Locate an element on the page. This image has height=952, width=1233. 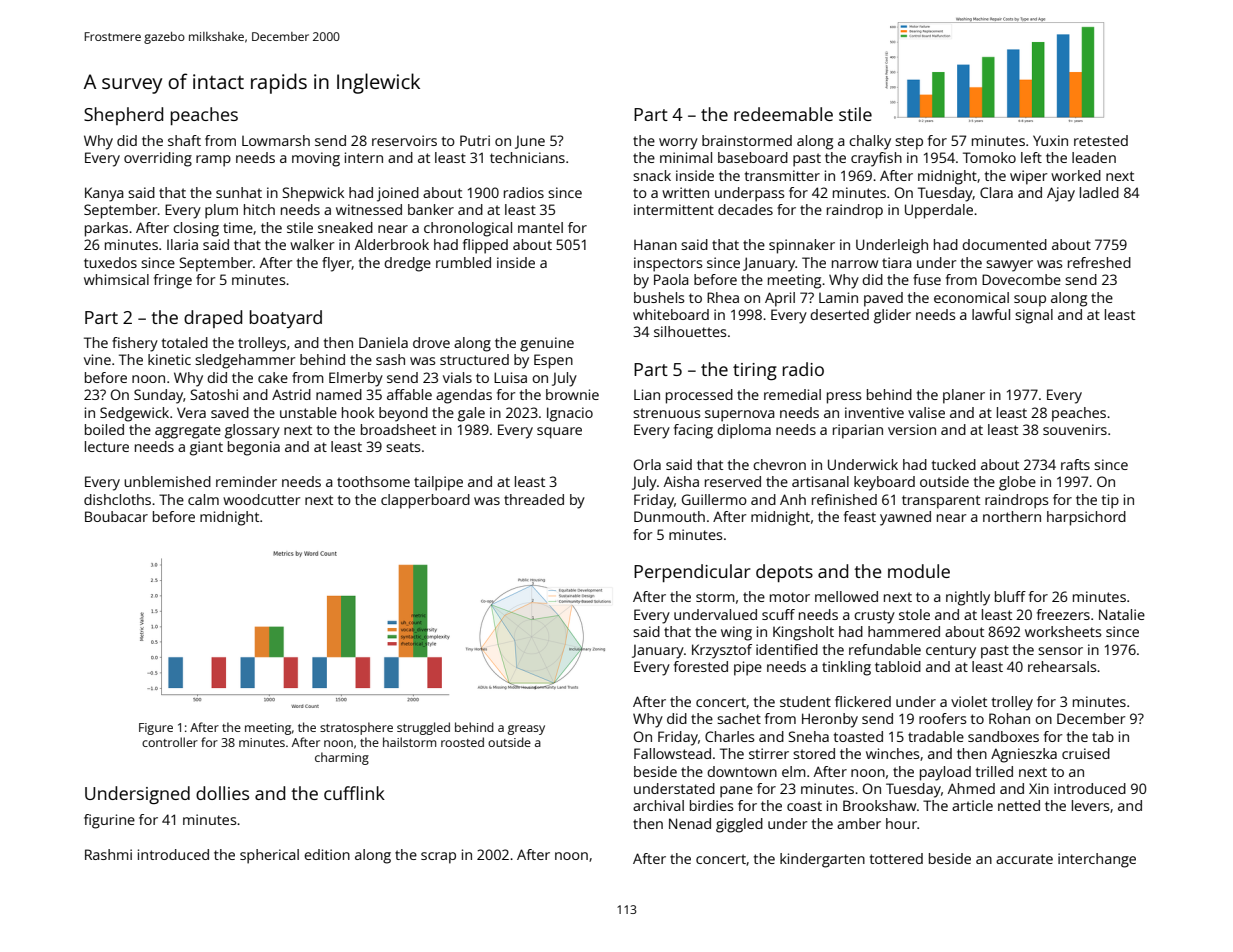
Lowmarsh is located at coordinates (276, 140).
